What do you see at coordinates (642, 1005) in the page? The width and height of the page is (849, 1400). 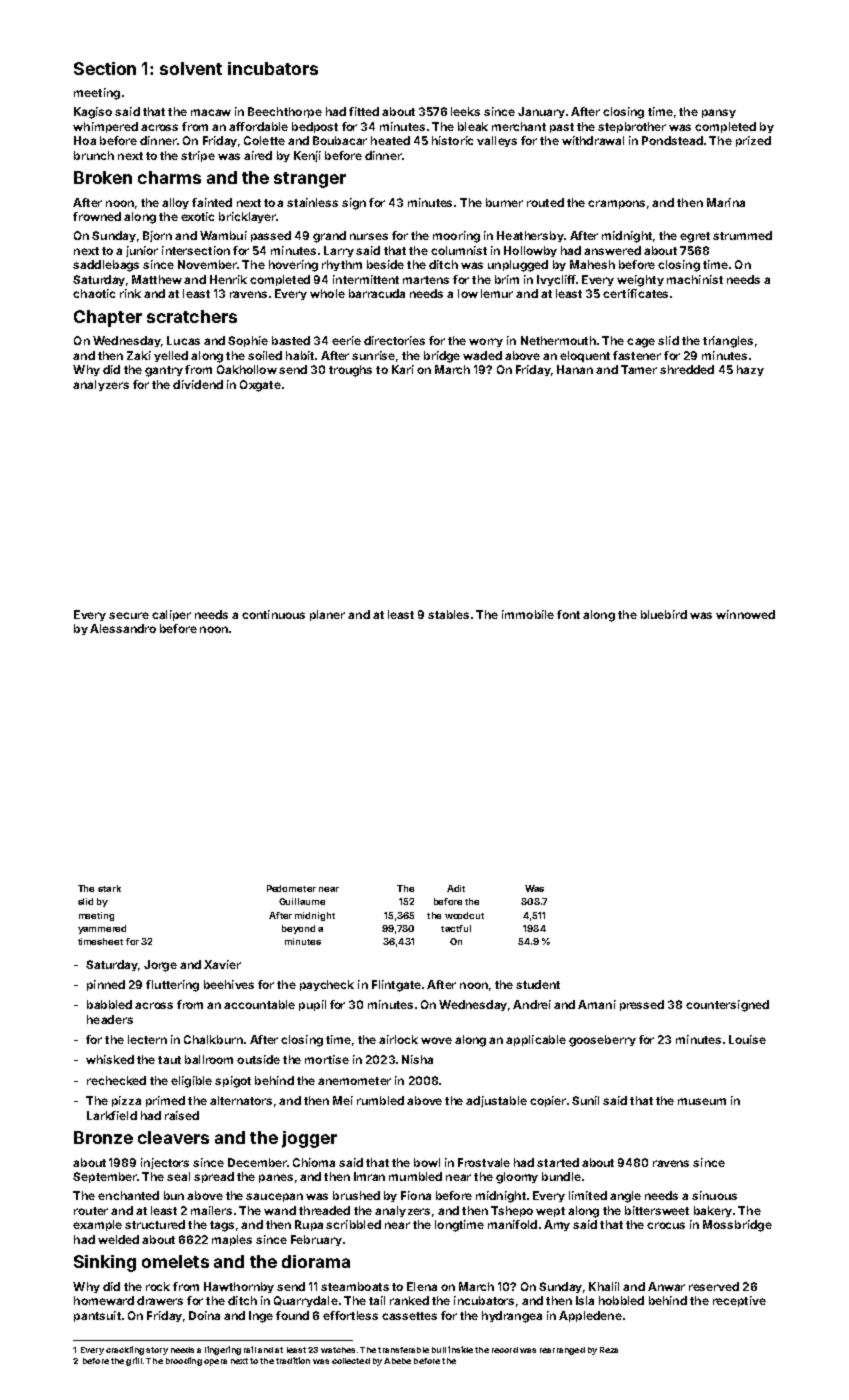 I see `pressed` at bounding box center [642, 1005].
